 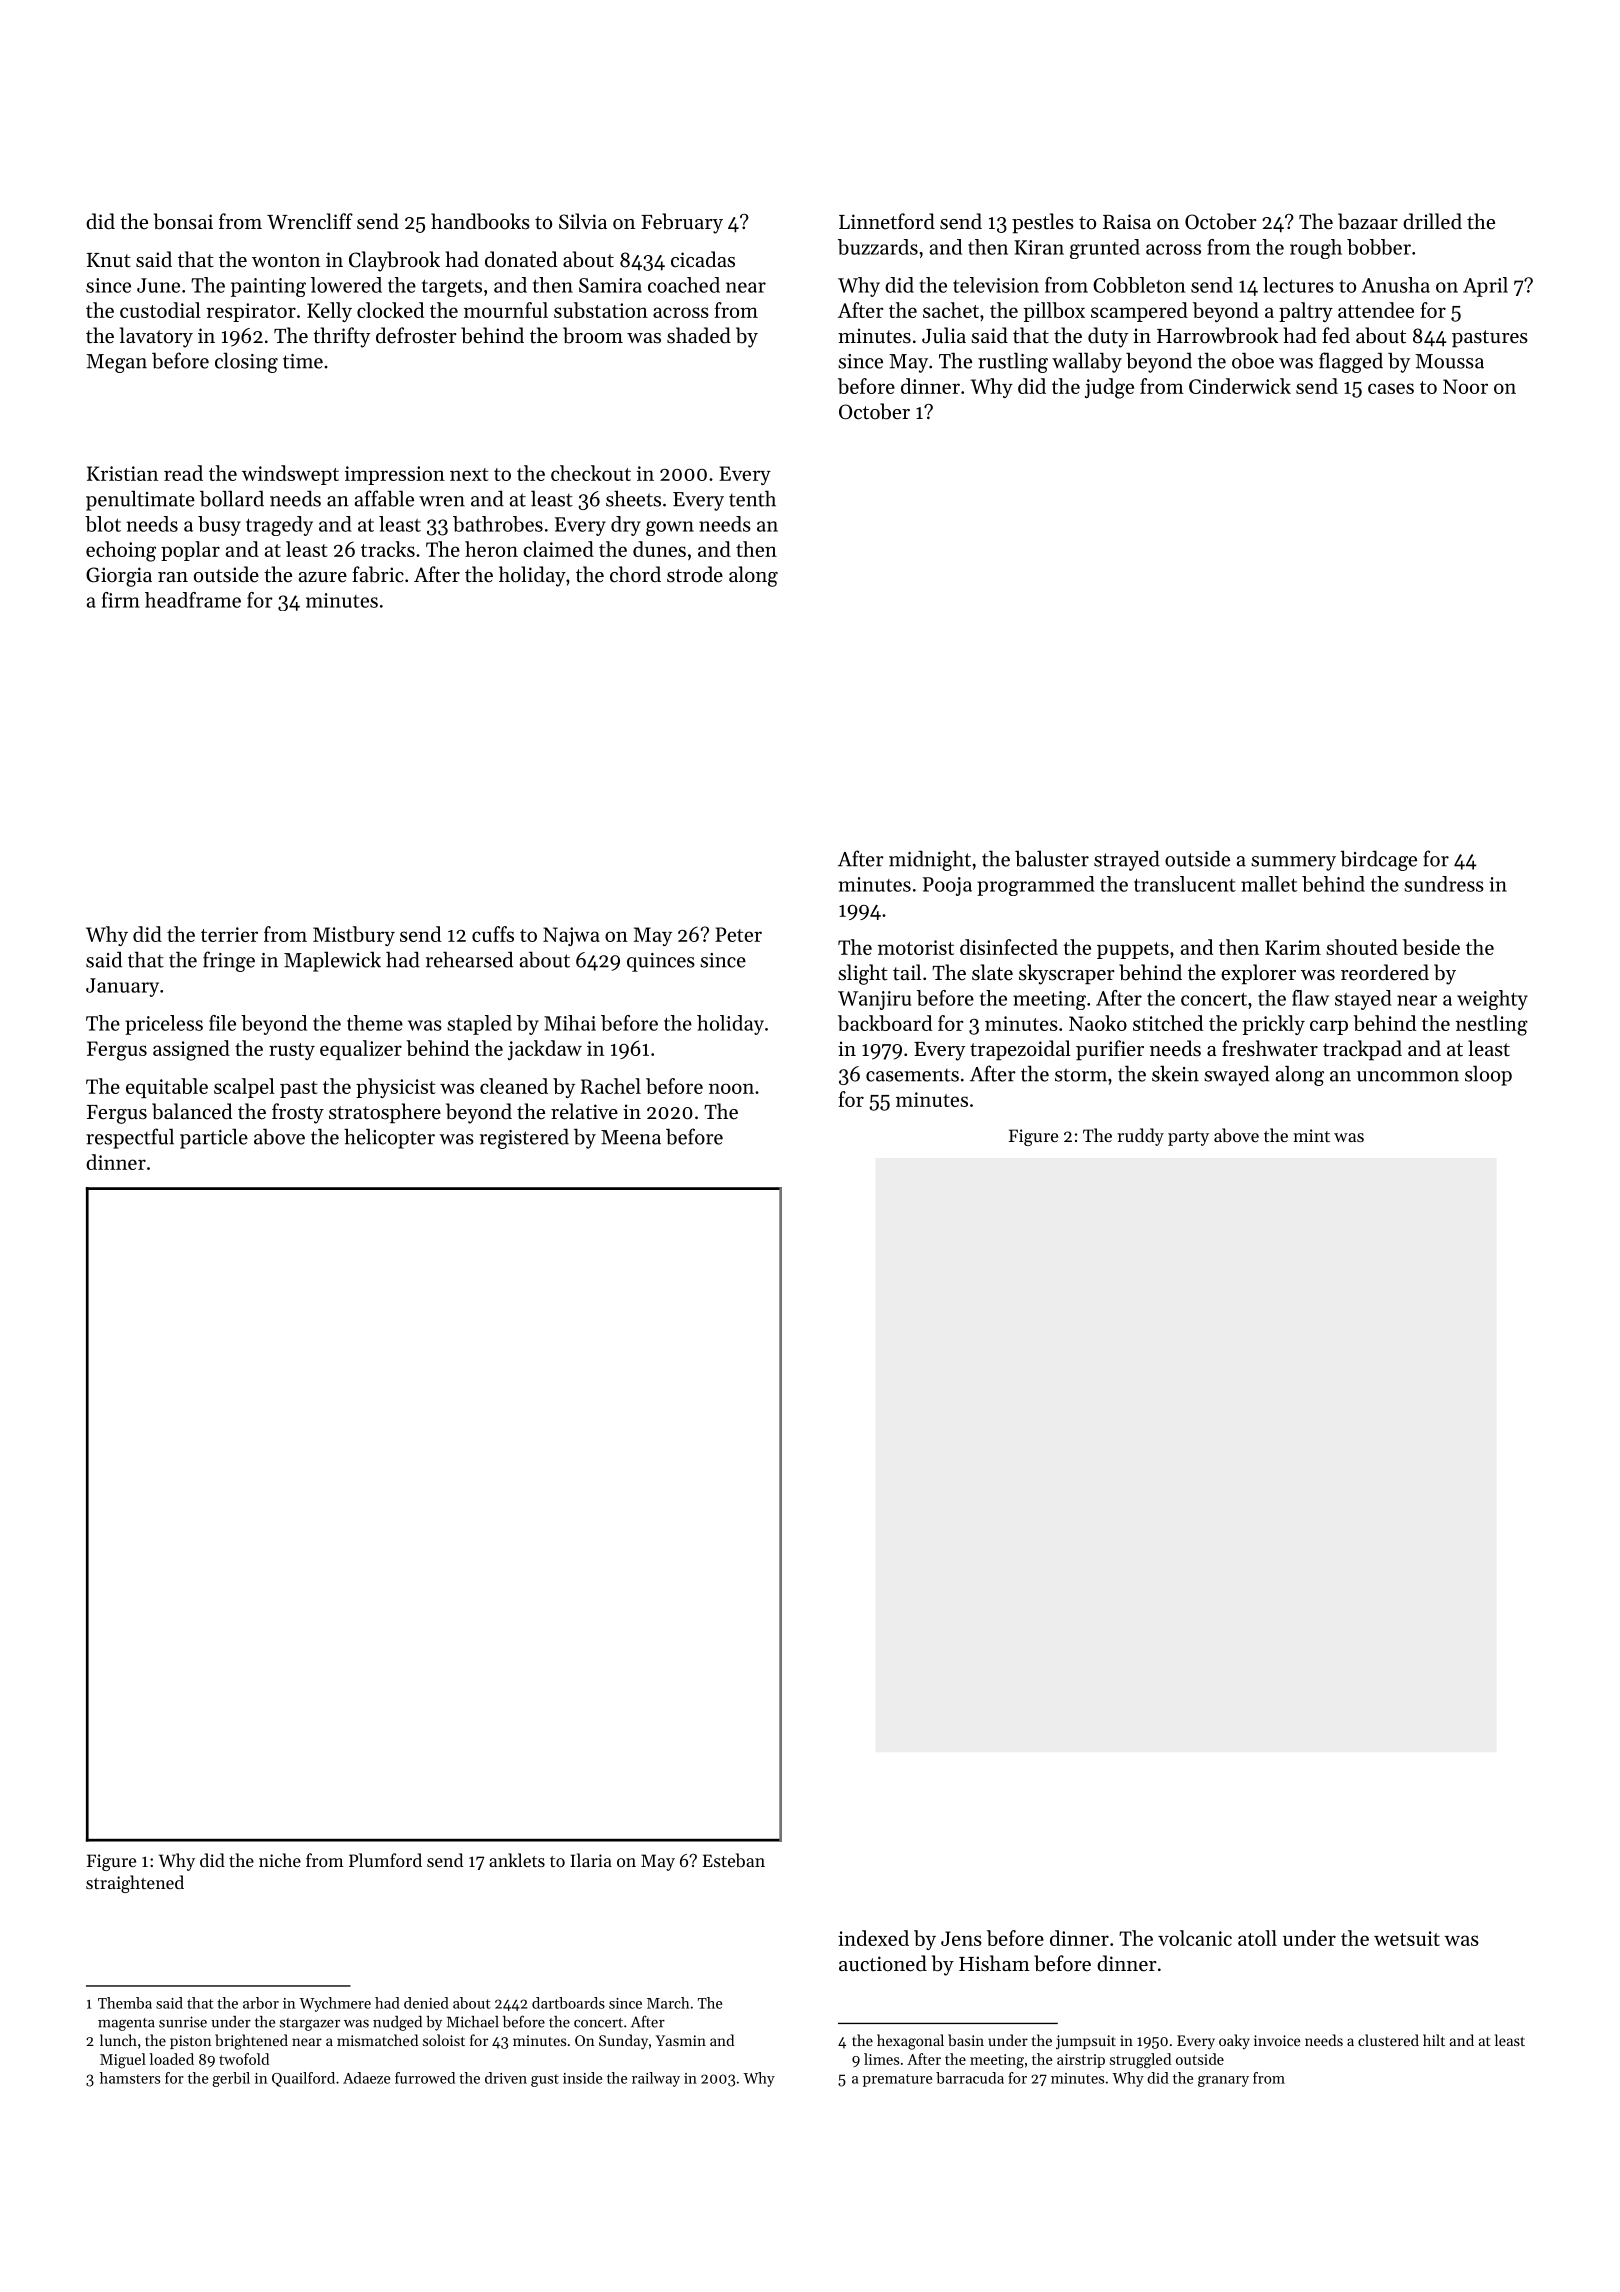 What do you see at coordinates (135, 1884) in the image?
I see `straightened` at bounding box center [135, 1884].
